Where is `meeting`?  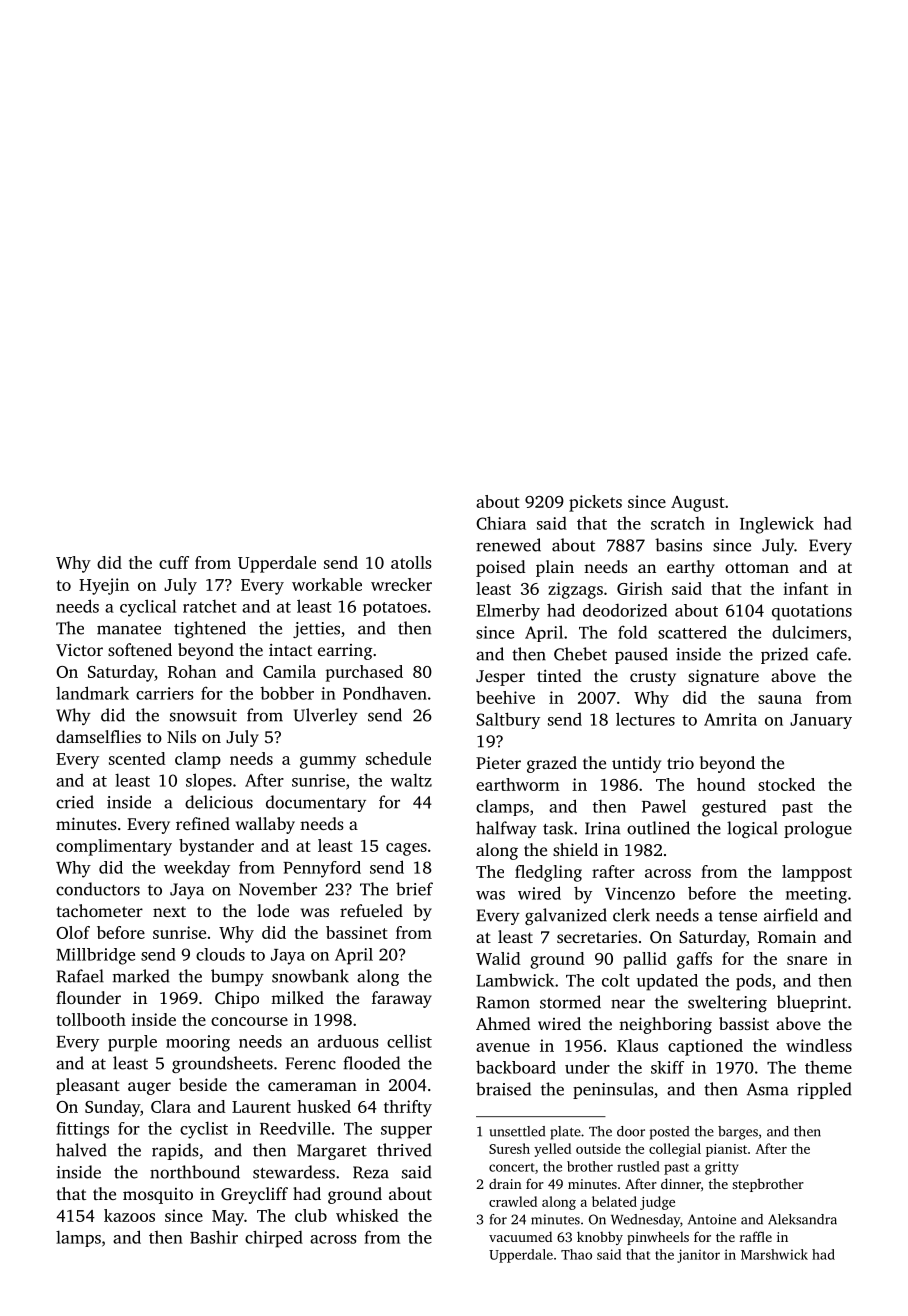
meeting is located at coordinates (816, 895).
